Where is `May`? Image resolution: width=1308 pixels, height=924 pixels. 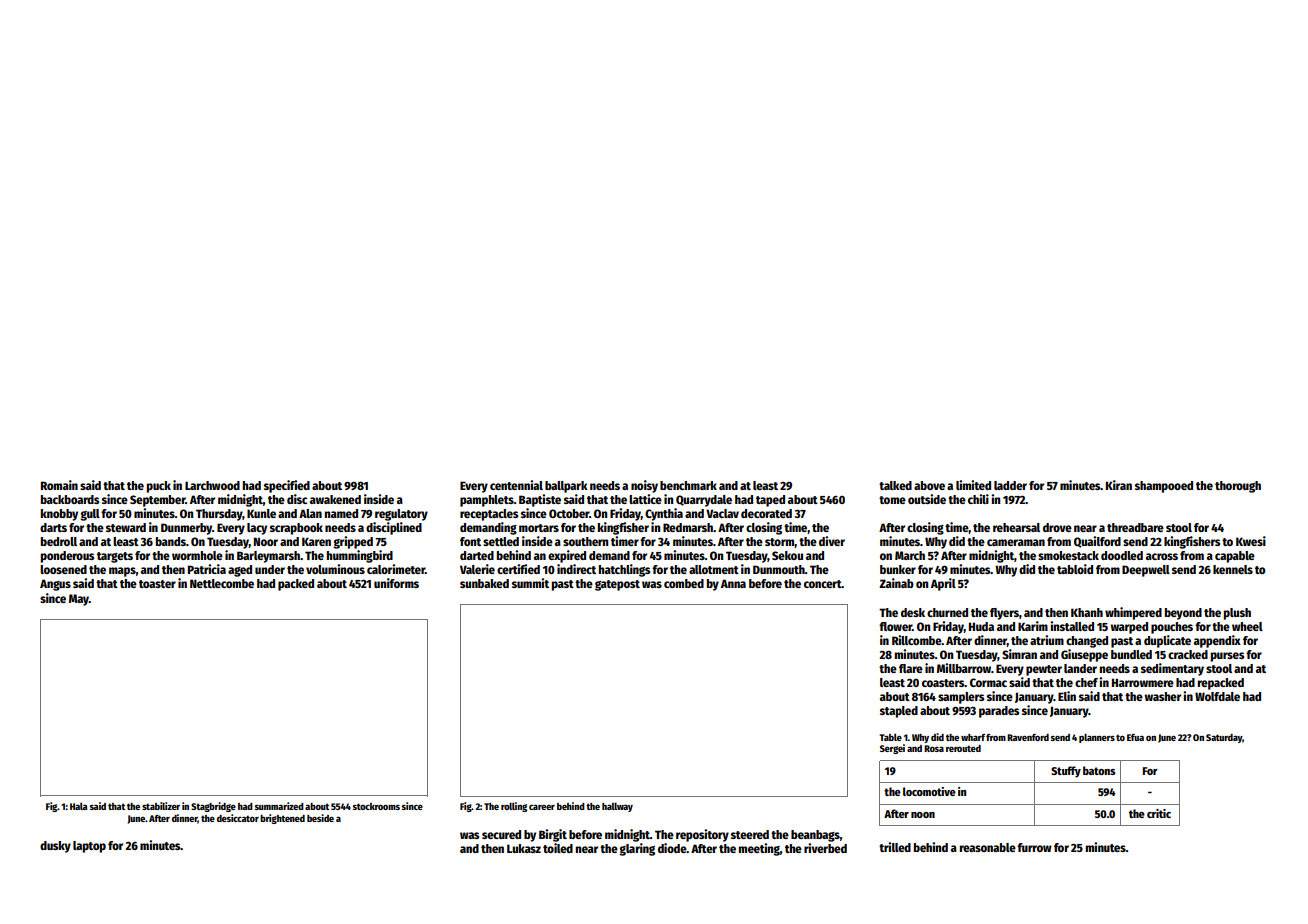
May is located at coordinates (79, 600).
